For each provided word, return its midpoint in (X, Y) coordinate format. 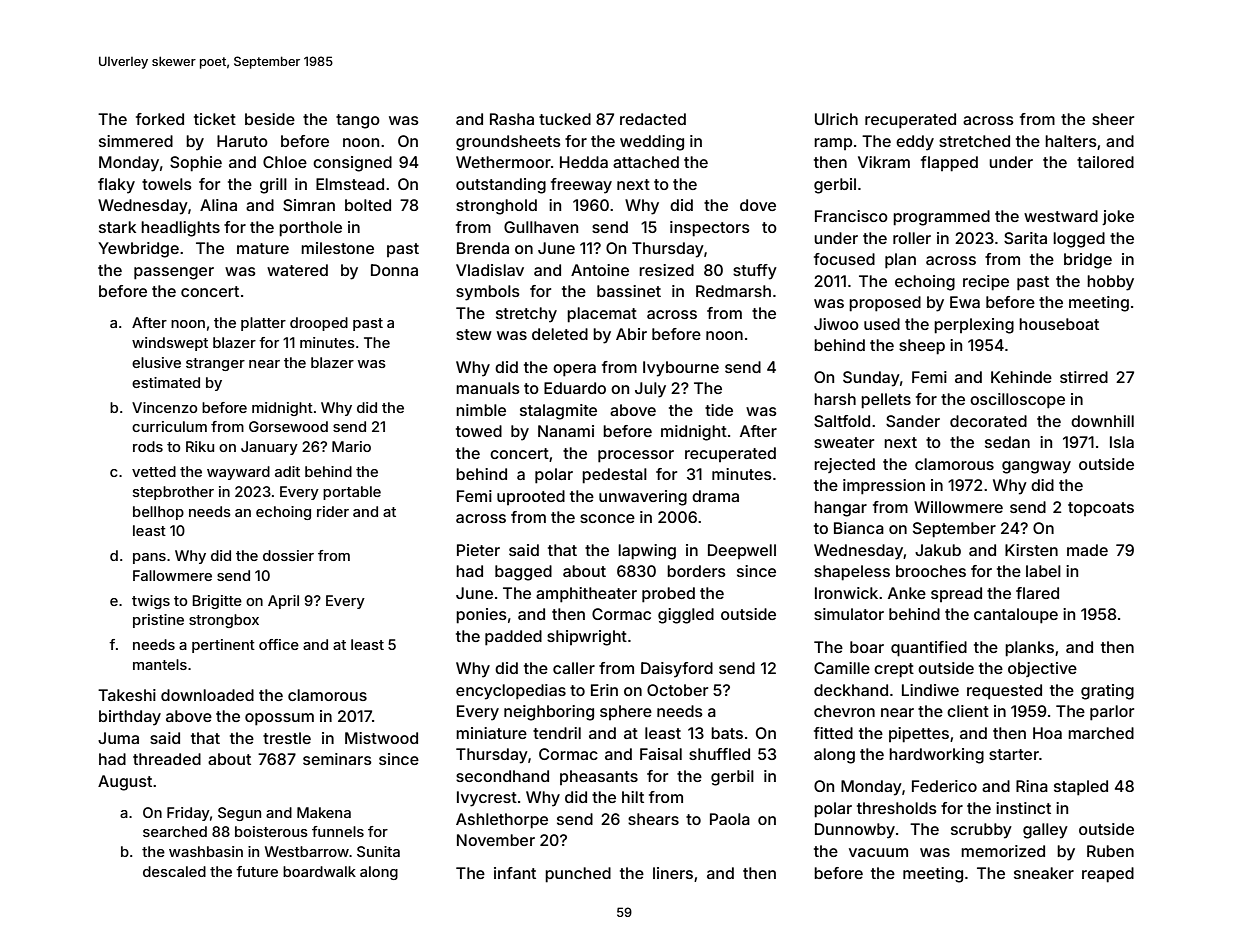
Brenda (483, 248)
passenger (174, 273)
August (125, 783)
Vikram (884, 162)
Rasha (512, 119)
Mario (351, 446)
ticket (215, 119)
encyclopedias (511, 692)
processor (636, 456)
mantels (160, 664)
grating (1107, 692)
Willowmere (958, 507)
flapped (949, 164)
